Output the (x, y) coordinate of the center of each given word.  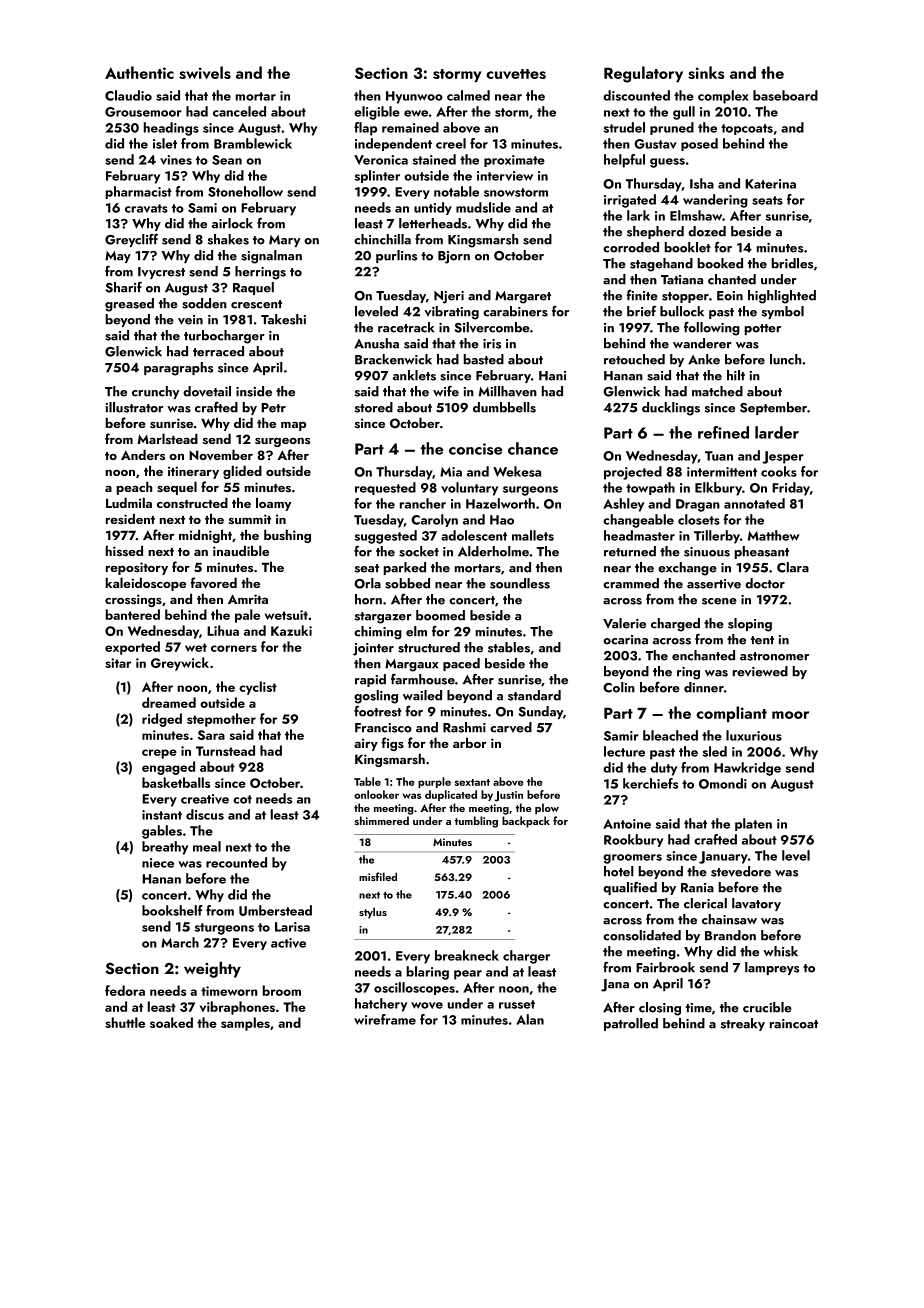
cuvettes (516, 74)
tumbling (476, 822)
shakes (228, 239)
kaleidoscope (146, 584)
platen (753, 824)
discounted (636, 95)
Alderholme (493, 551)
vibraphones (237, 1008)
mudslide (483, 207)
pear (468, 975)
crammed (631, 583)
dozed (707, 231)
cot (242, 799)
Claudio (128, 95)
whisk (780, 951)
